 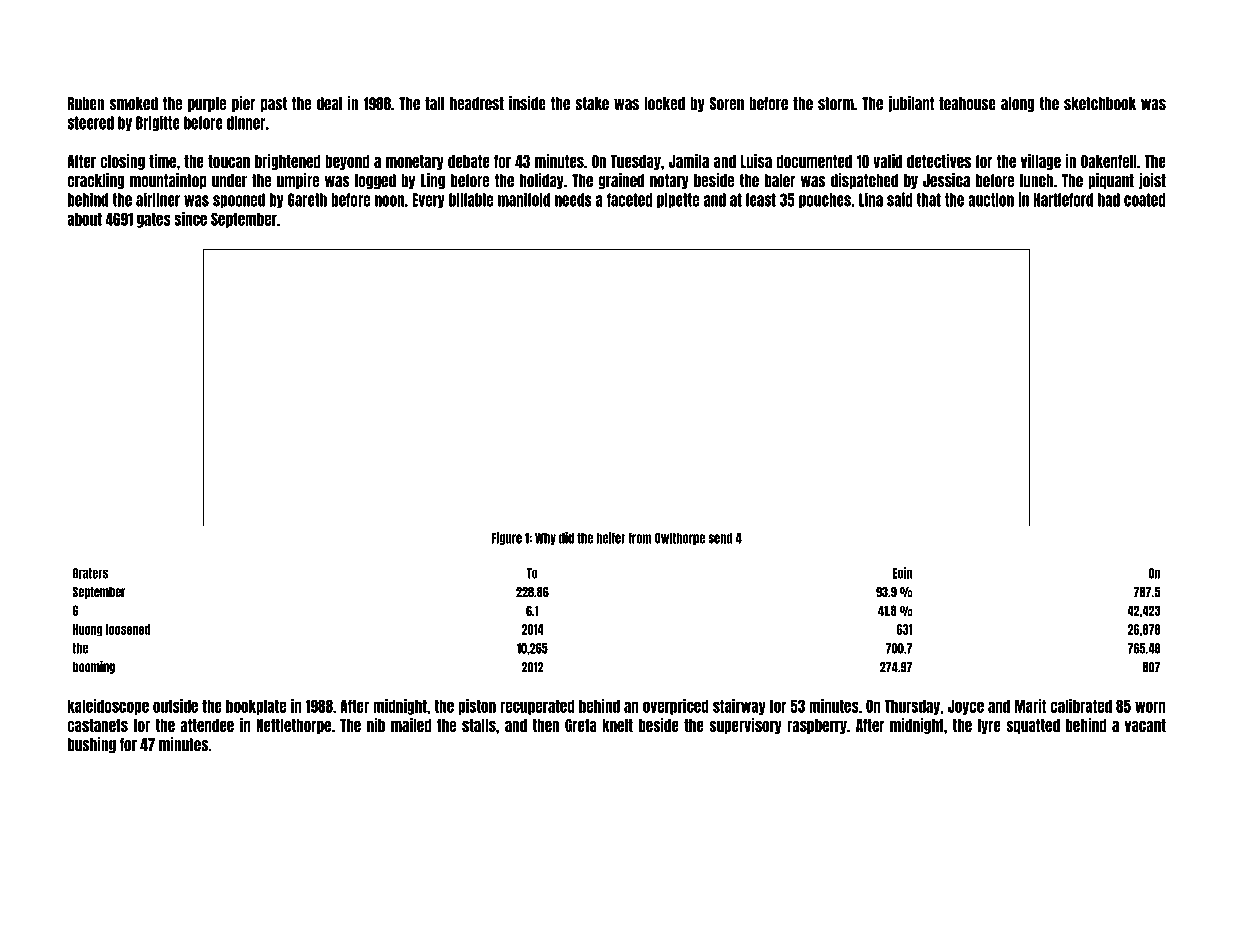 I want to click on mailed, so click(x=411, y=725).
